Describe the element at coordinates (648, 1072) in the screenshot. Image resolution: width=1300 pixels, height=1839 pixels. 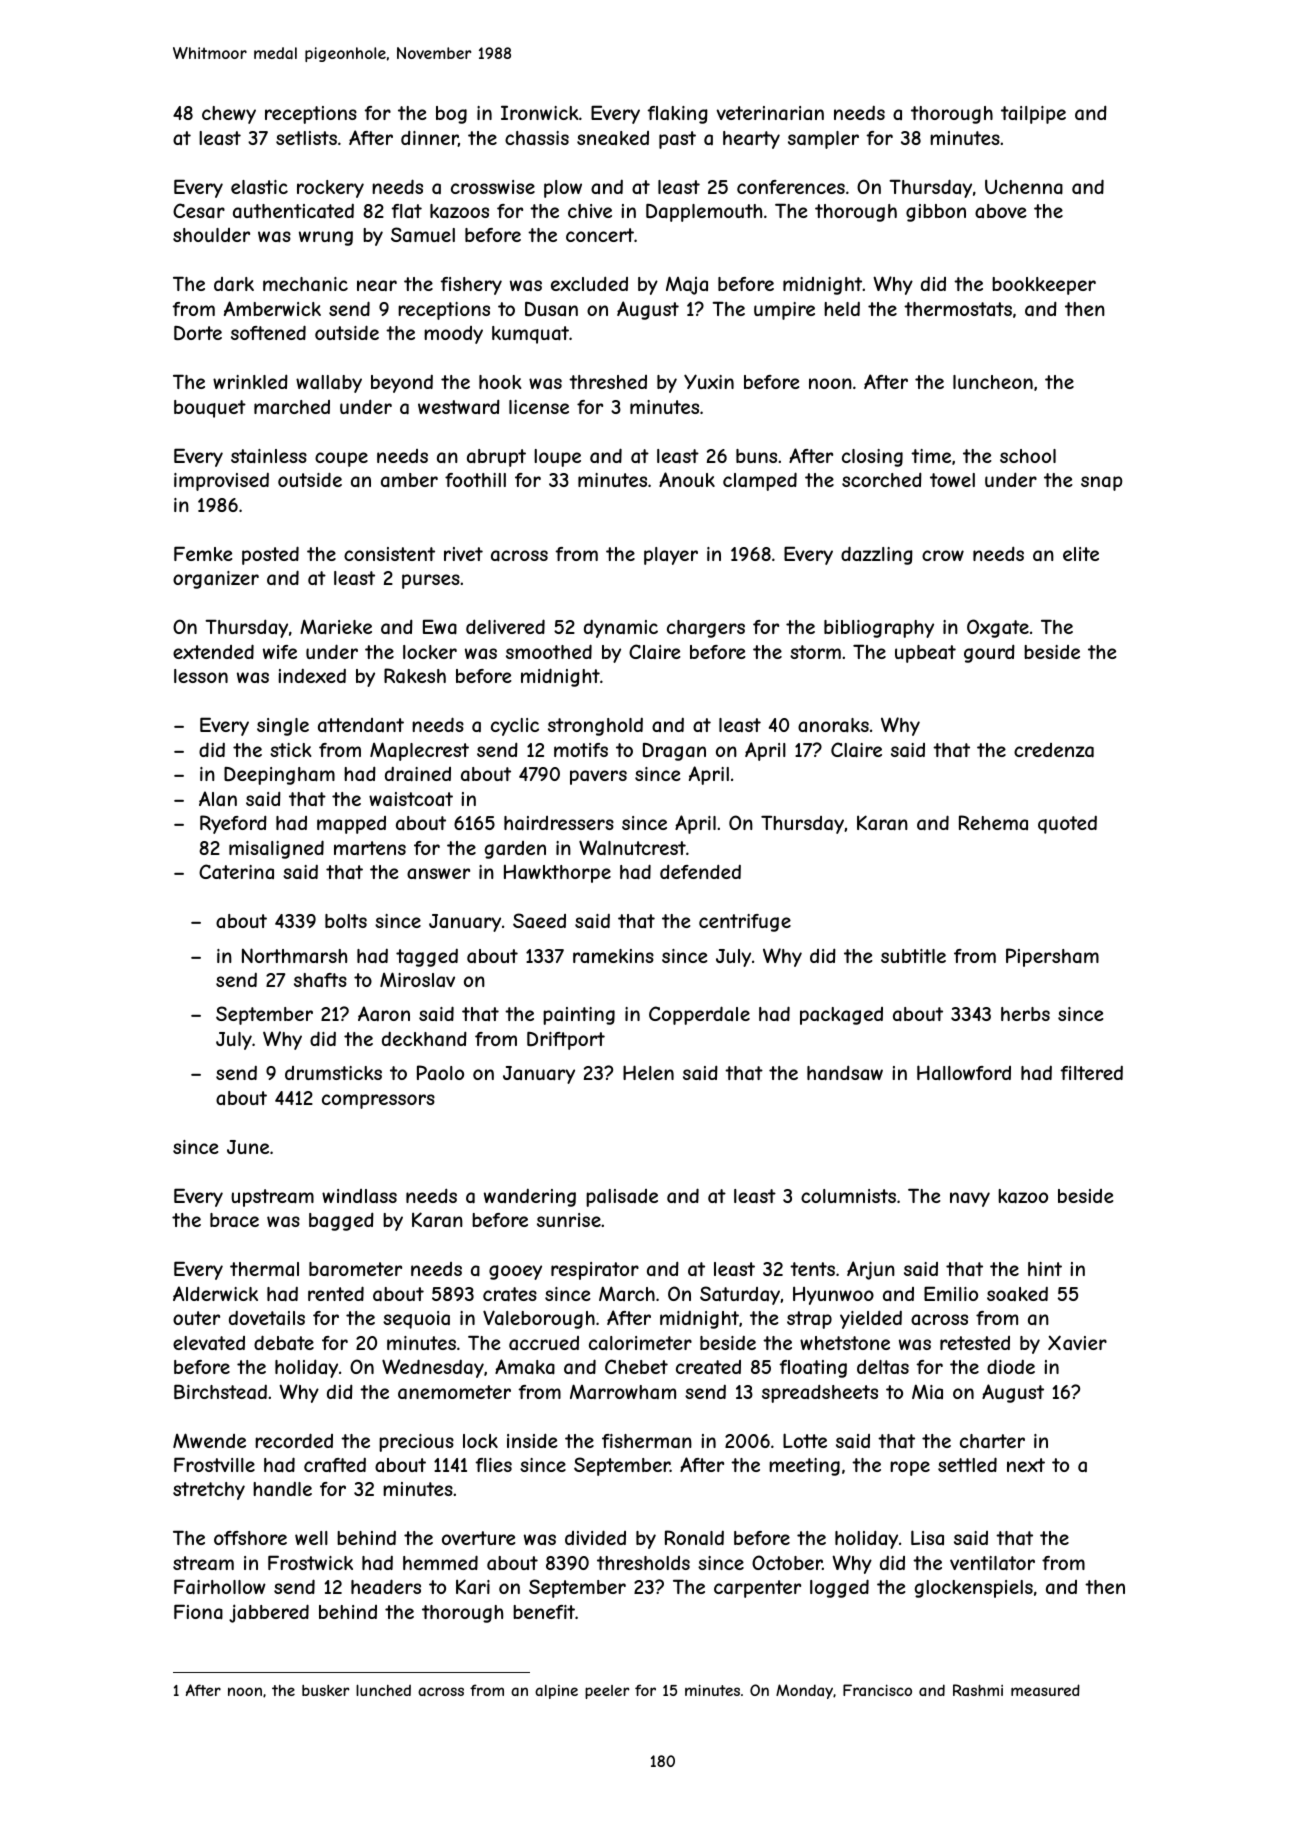
I see `Helen` at that location.
